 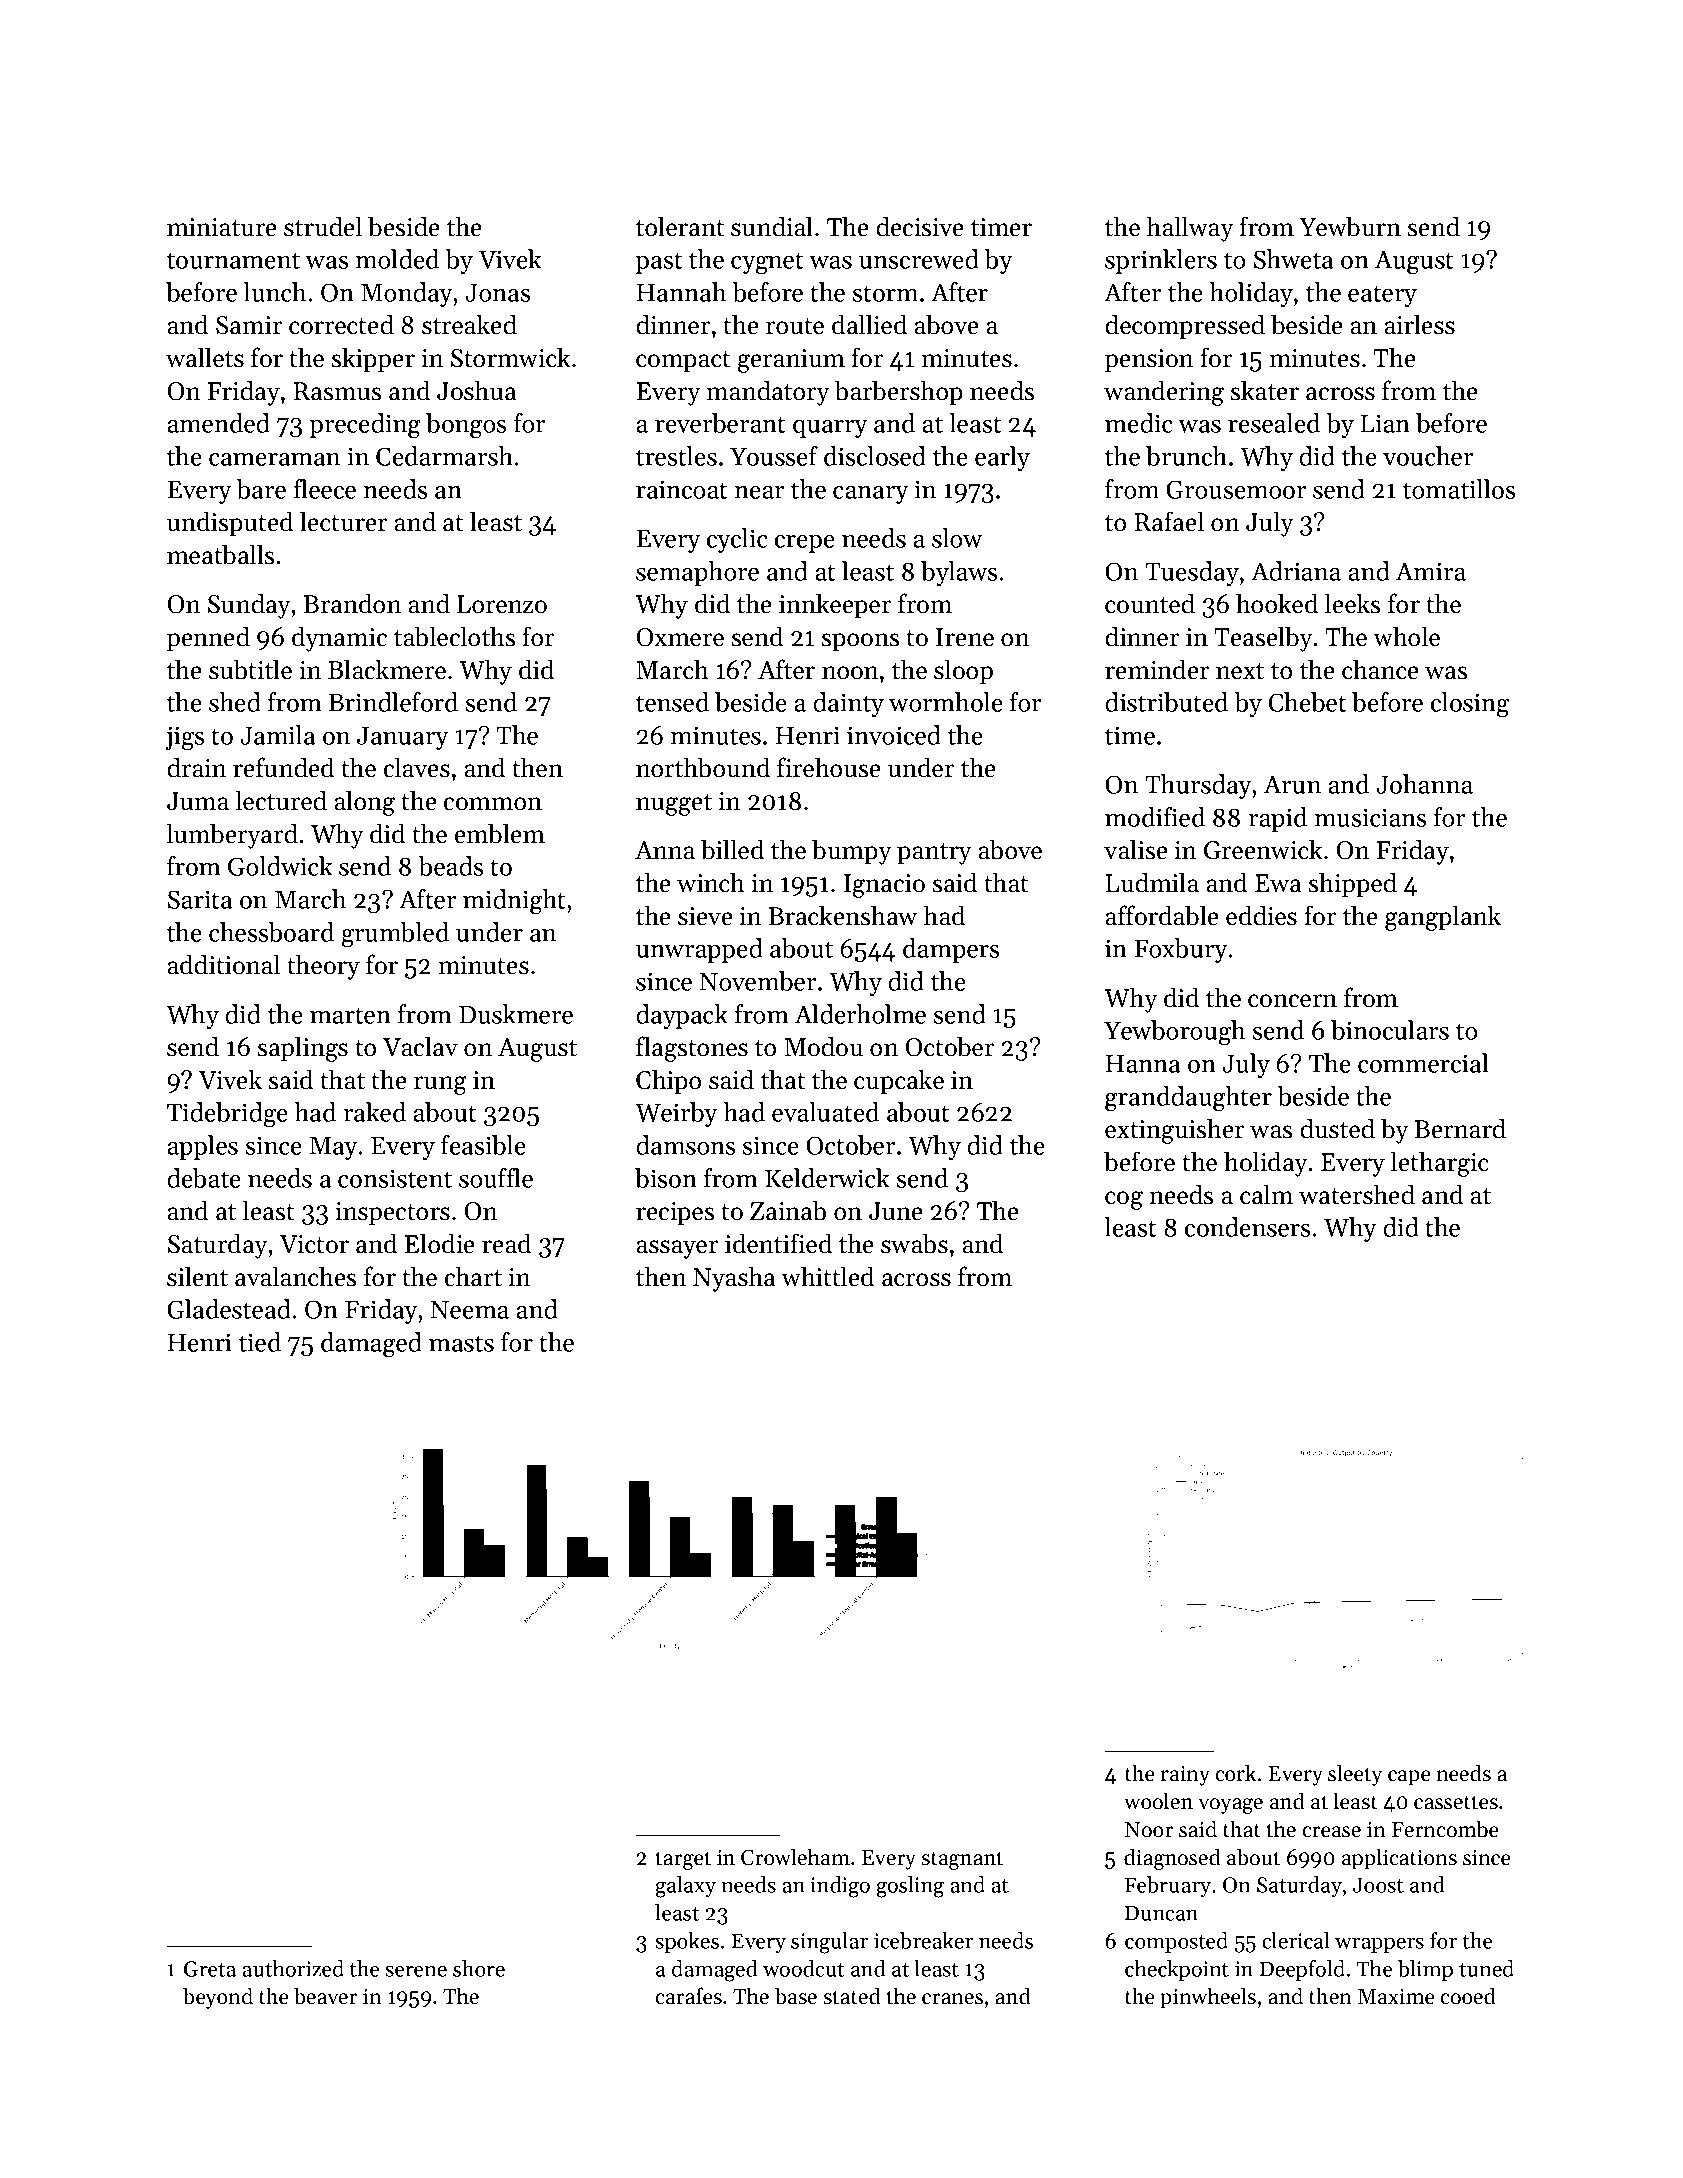 What do you see at coordinates (920, 226) in the screenshot?
I see `decisive` at bounding box center [920, 226].
